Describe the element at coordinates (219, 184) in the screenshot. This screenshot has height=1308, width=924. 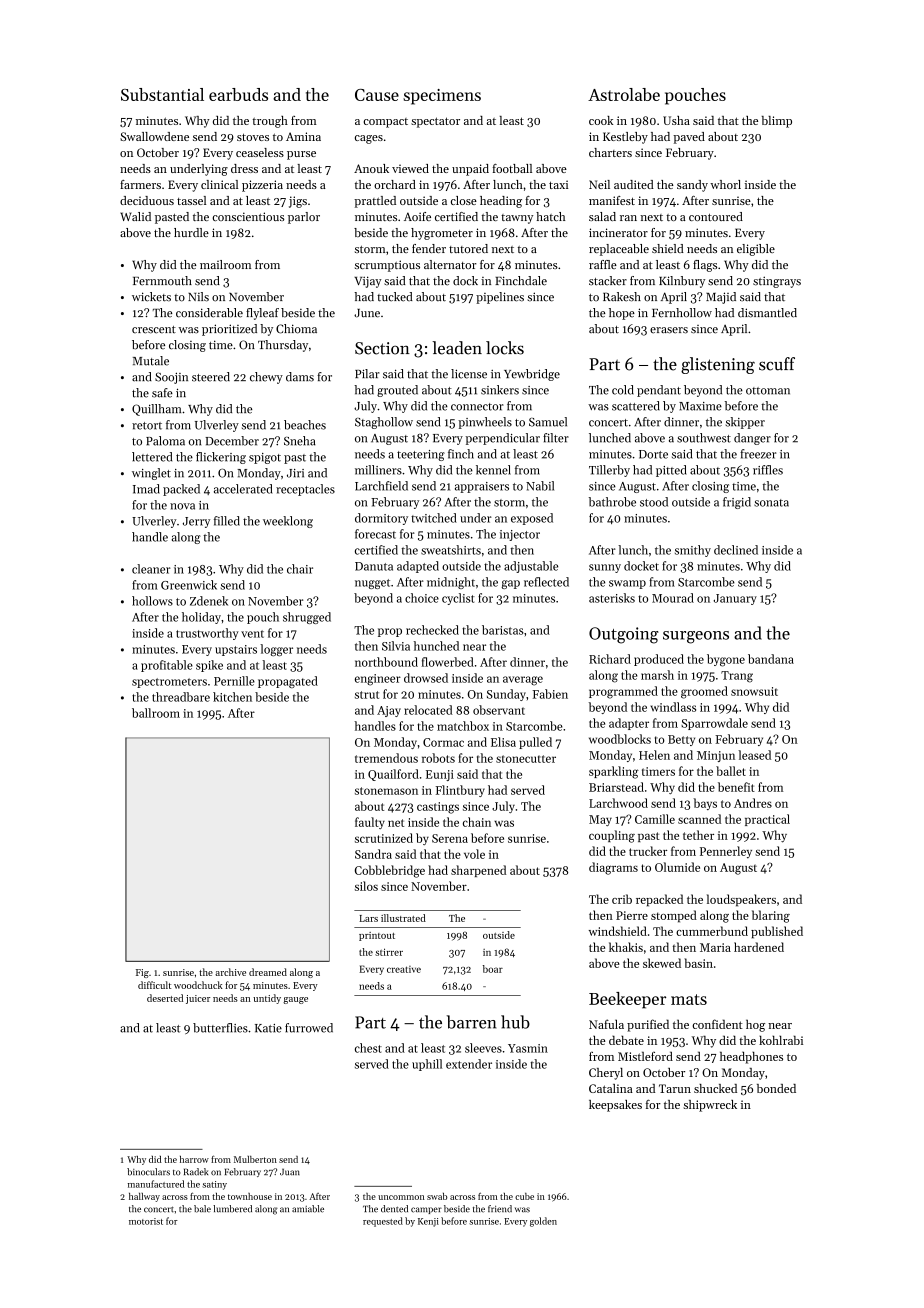
I see `clinical` at that location.
